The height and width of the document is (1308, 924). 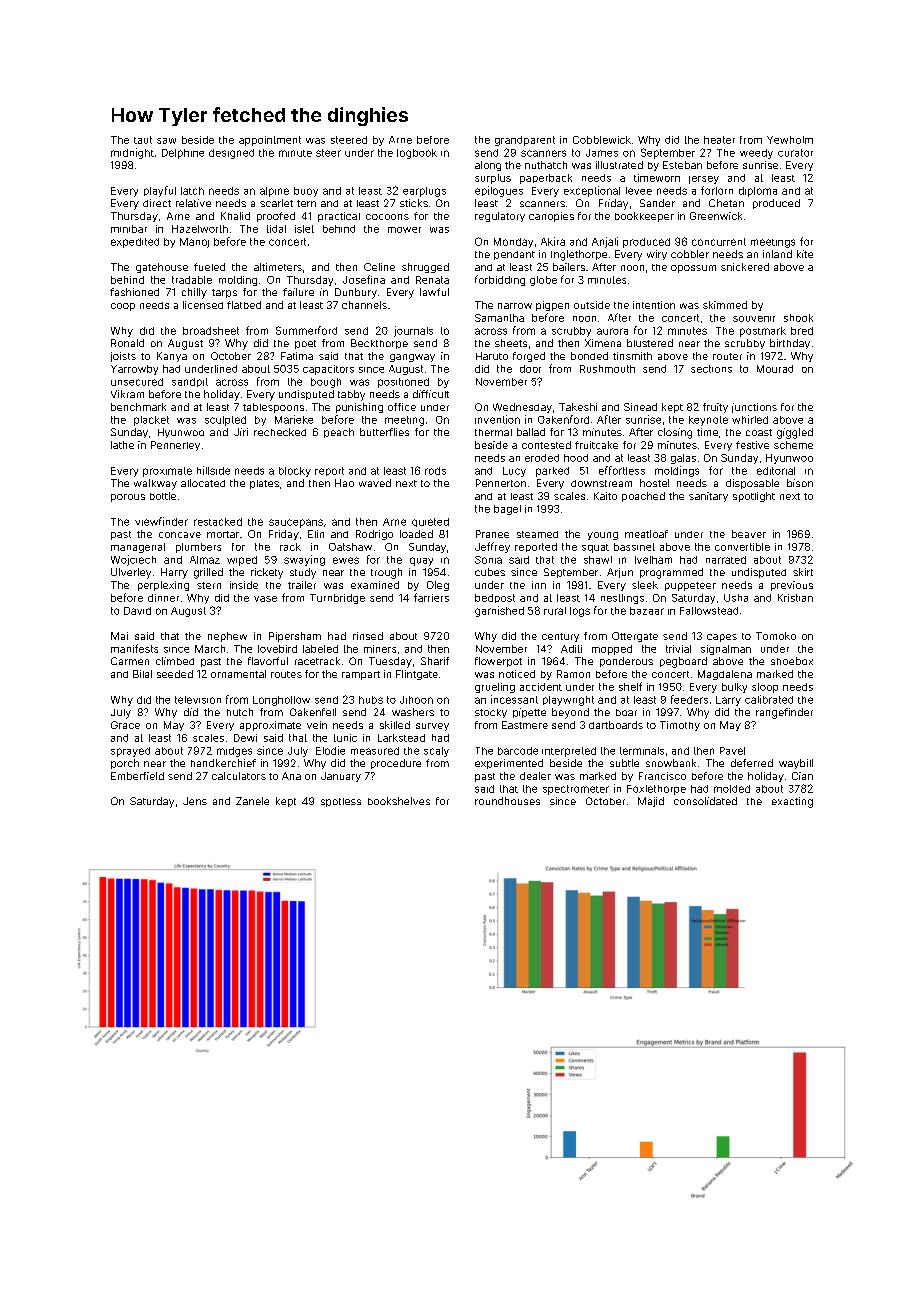 What do you see at coordinates (488, 560) in the document?
I see `Sonia` at bounding box center [488, 560].
